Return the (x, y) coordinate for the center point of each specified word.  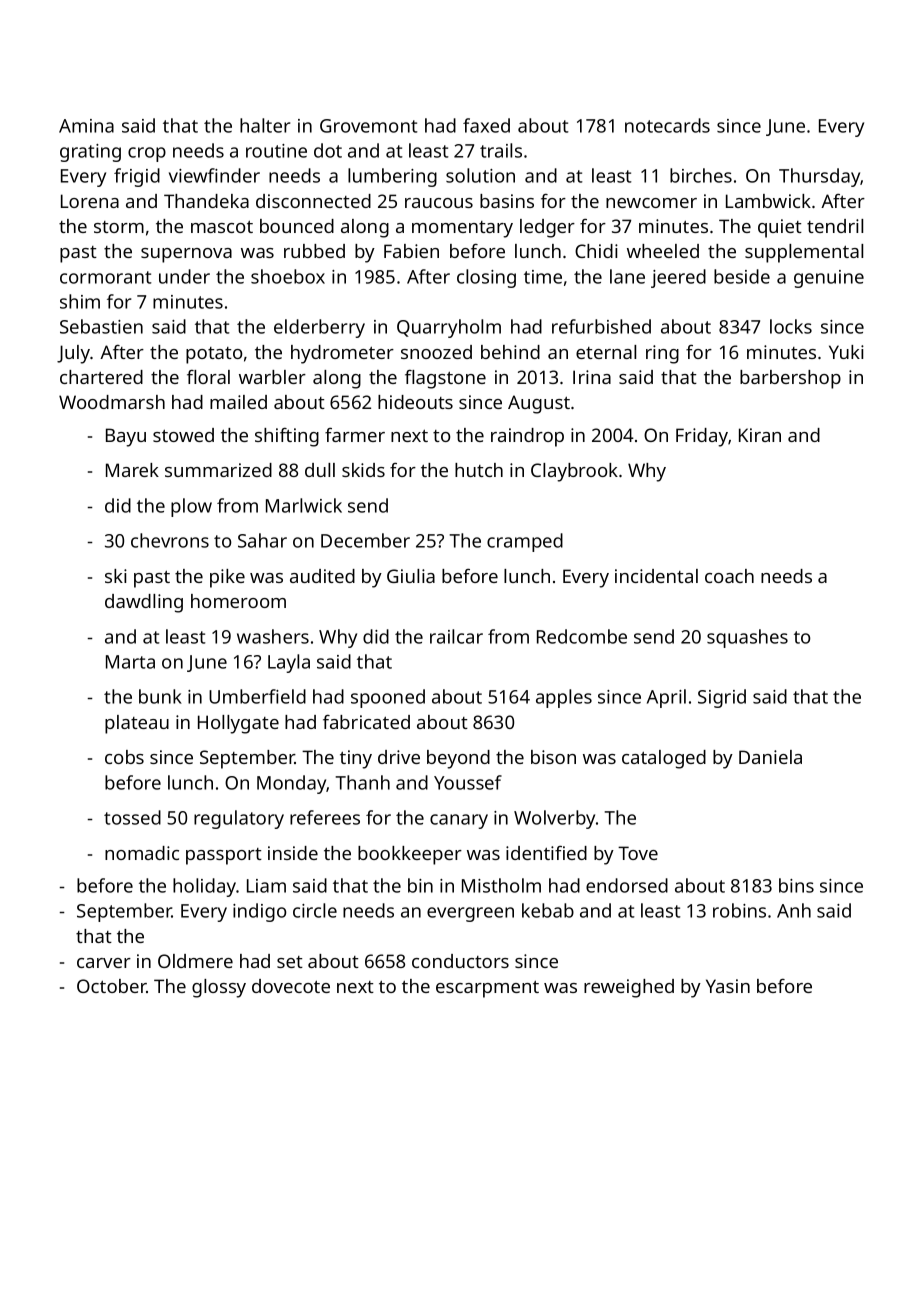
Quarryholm (449, 328)
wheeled (663, 251)
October (112, 986)
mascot (222, 227)
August (539, 404)
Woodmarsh (112, 402)
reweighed (629, 988)
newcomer (651, 203)
